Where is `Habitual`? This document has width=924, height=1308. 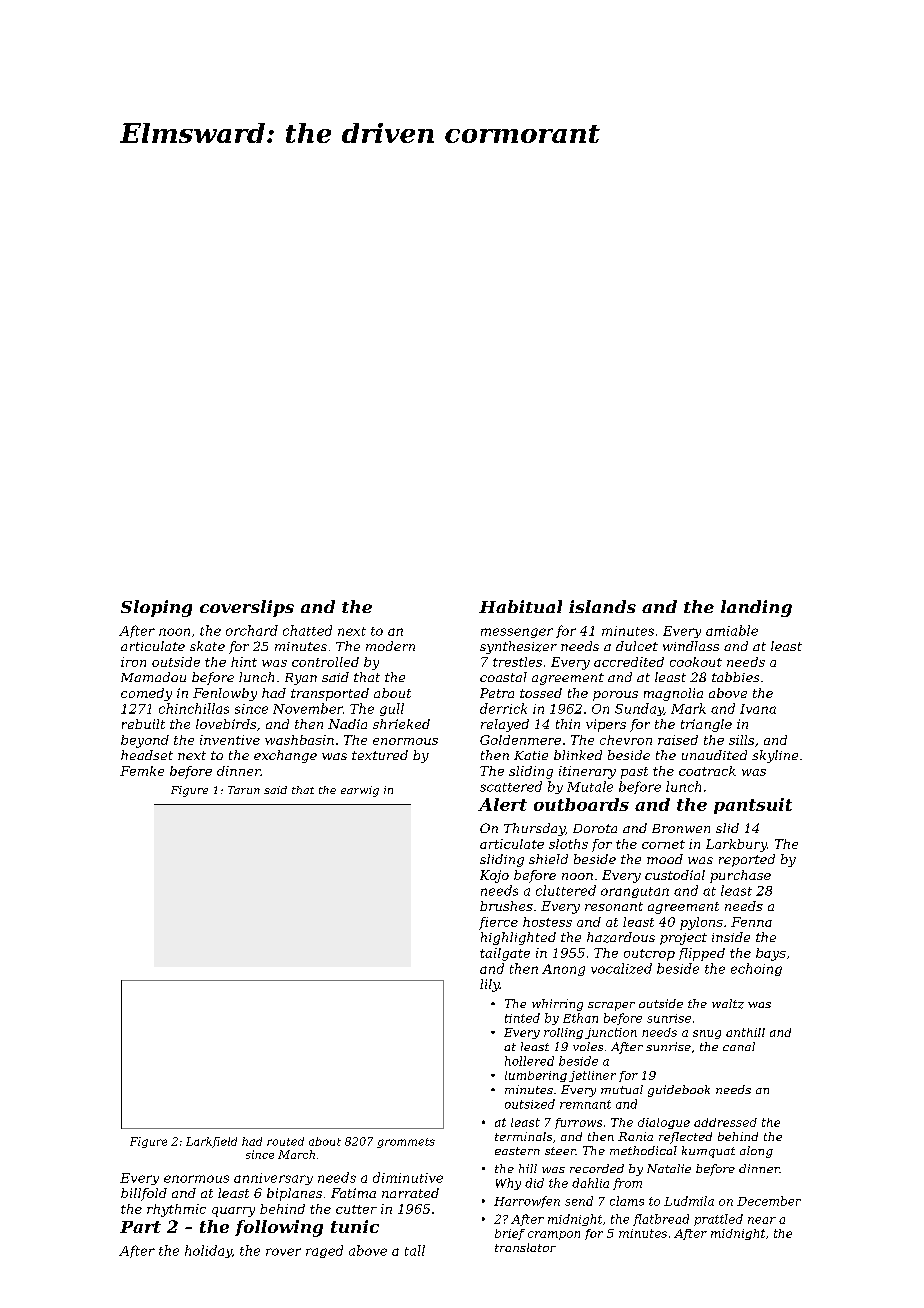 Habitual is located at coordinates (520, 606).
